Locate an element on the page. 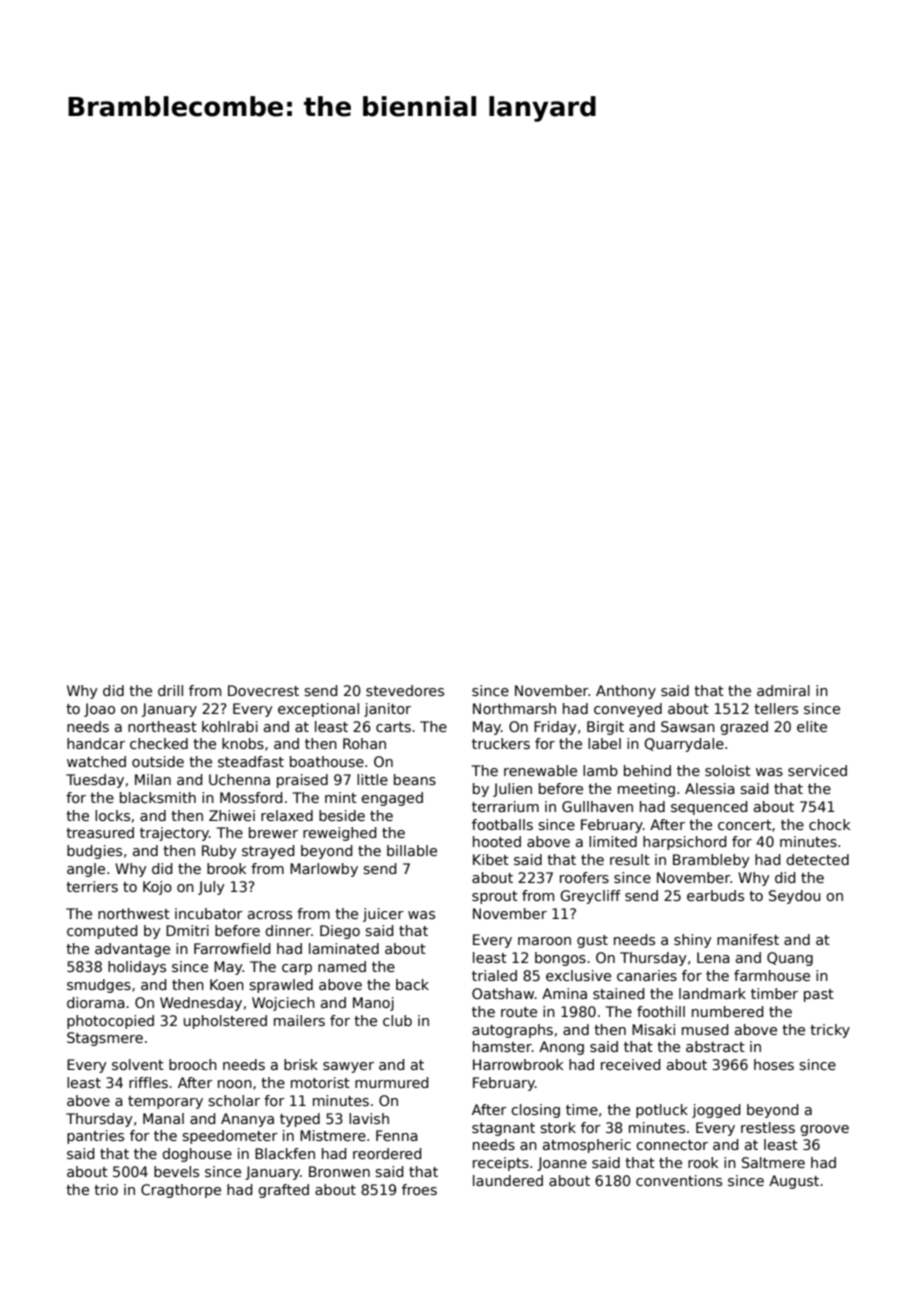  grafted is located at coordinates (283, 1191).
